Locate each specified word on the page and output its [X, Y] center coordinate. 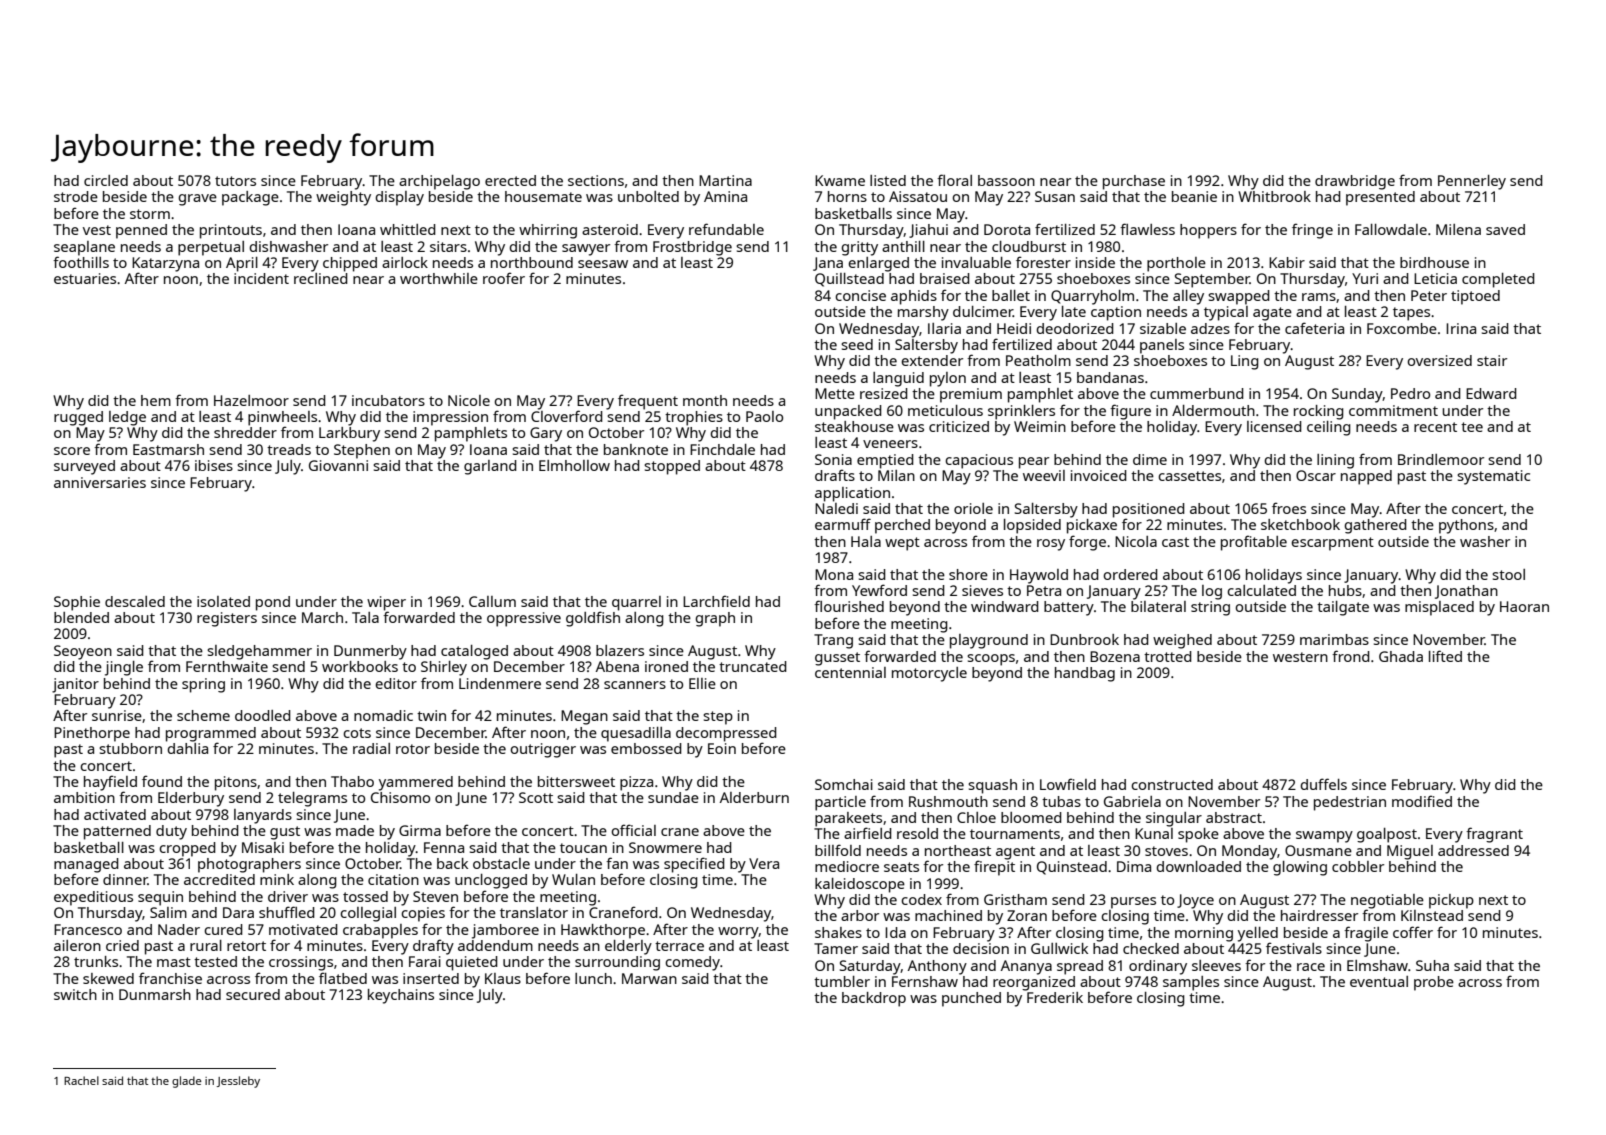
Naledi [836, 508]
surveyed [84, 467]
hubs [1345, 590]
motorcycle [929, 674]
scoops [991, 660]
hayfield [110, 783]
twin [431, 715]
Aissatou [918, 196]
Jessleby [238, 1082]
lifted [1445, 656]
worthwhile [439, 278]
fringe [1312, 231]
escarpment [1332, 544]
